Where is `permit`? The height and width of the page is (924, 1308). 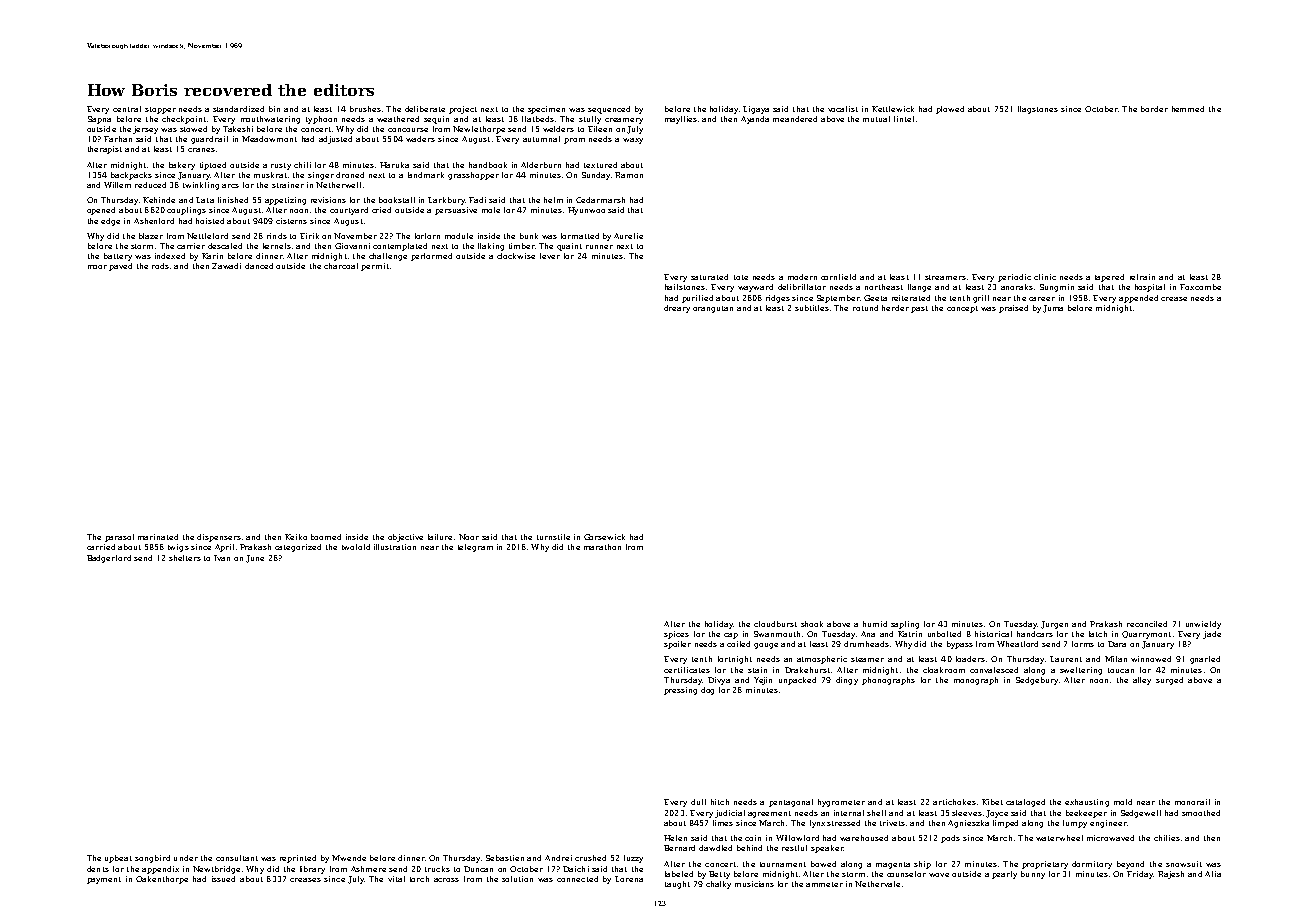 permit is located at coordinates (375, 267).
